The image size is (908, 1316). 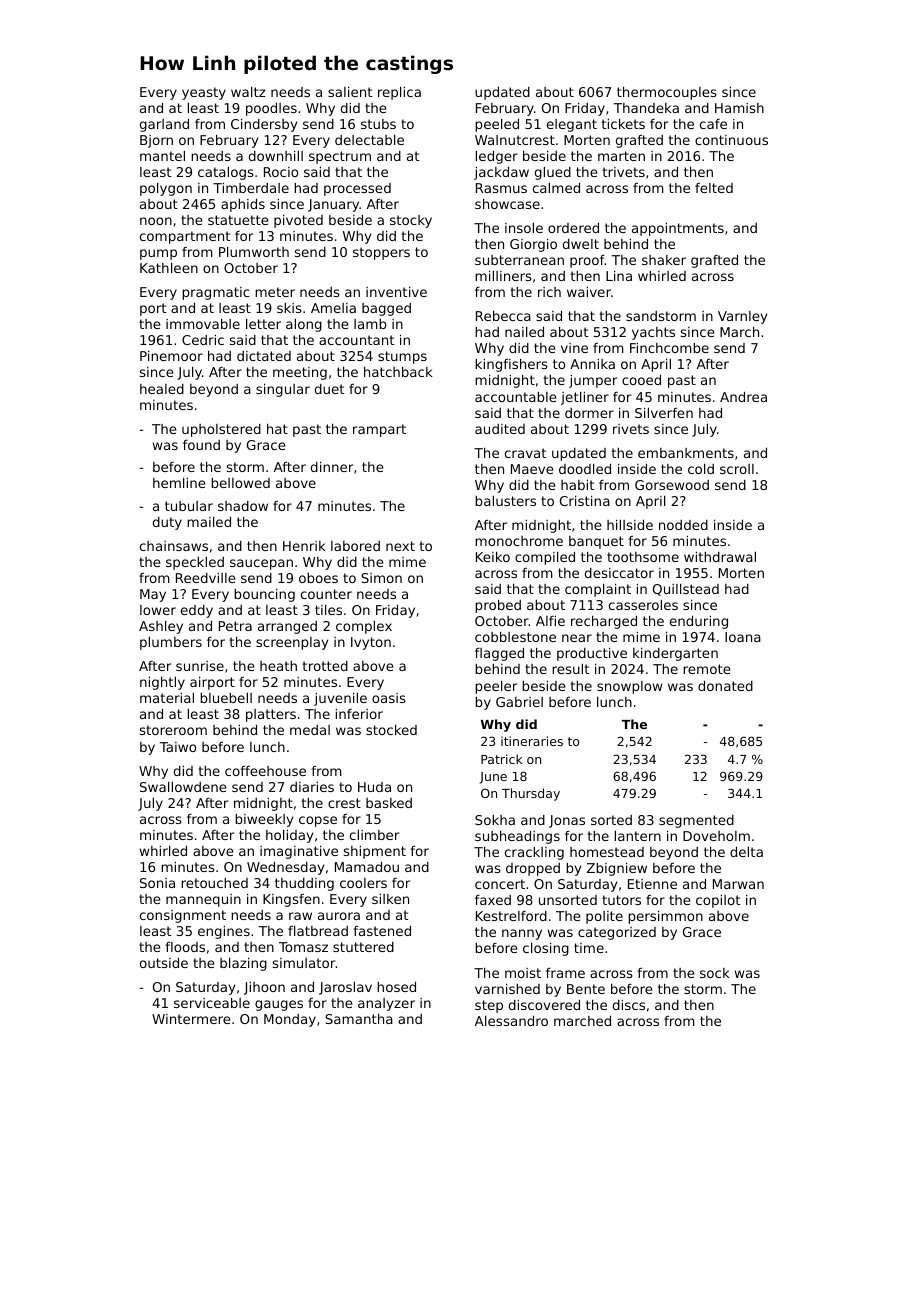 I want to click on downhill, so click(x=276, y=156).
